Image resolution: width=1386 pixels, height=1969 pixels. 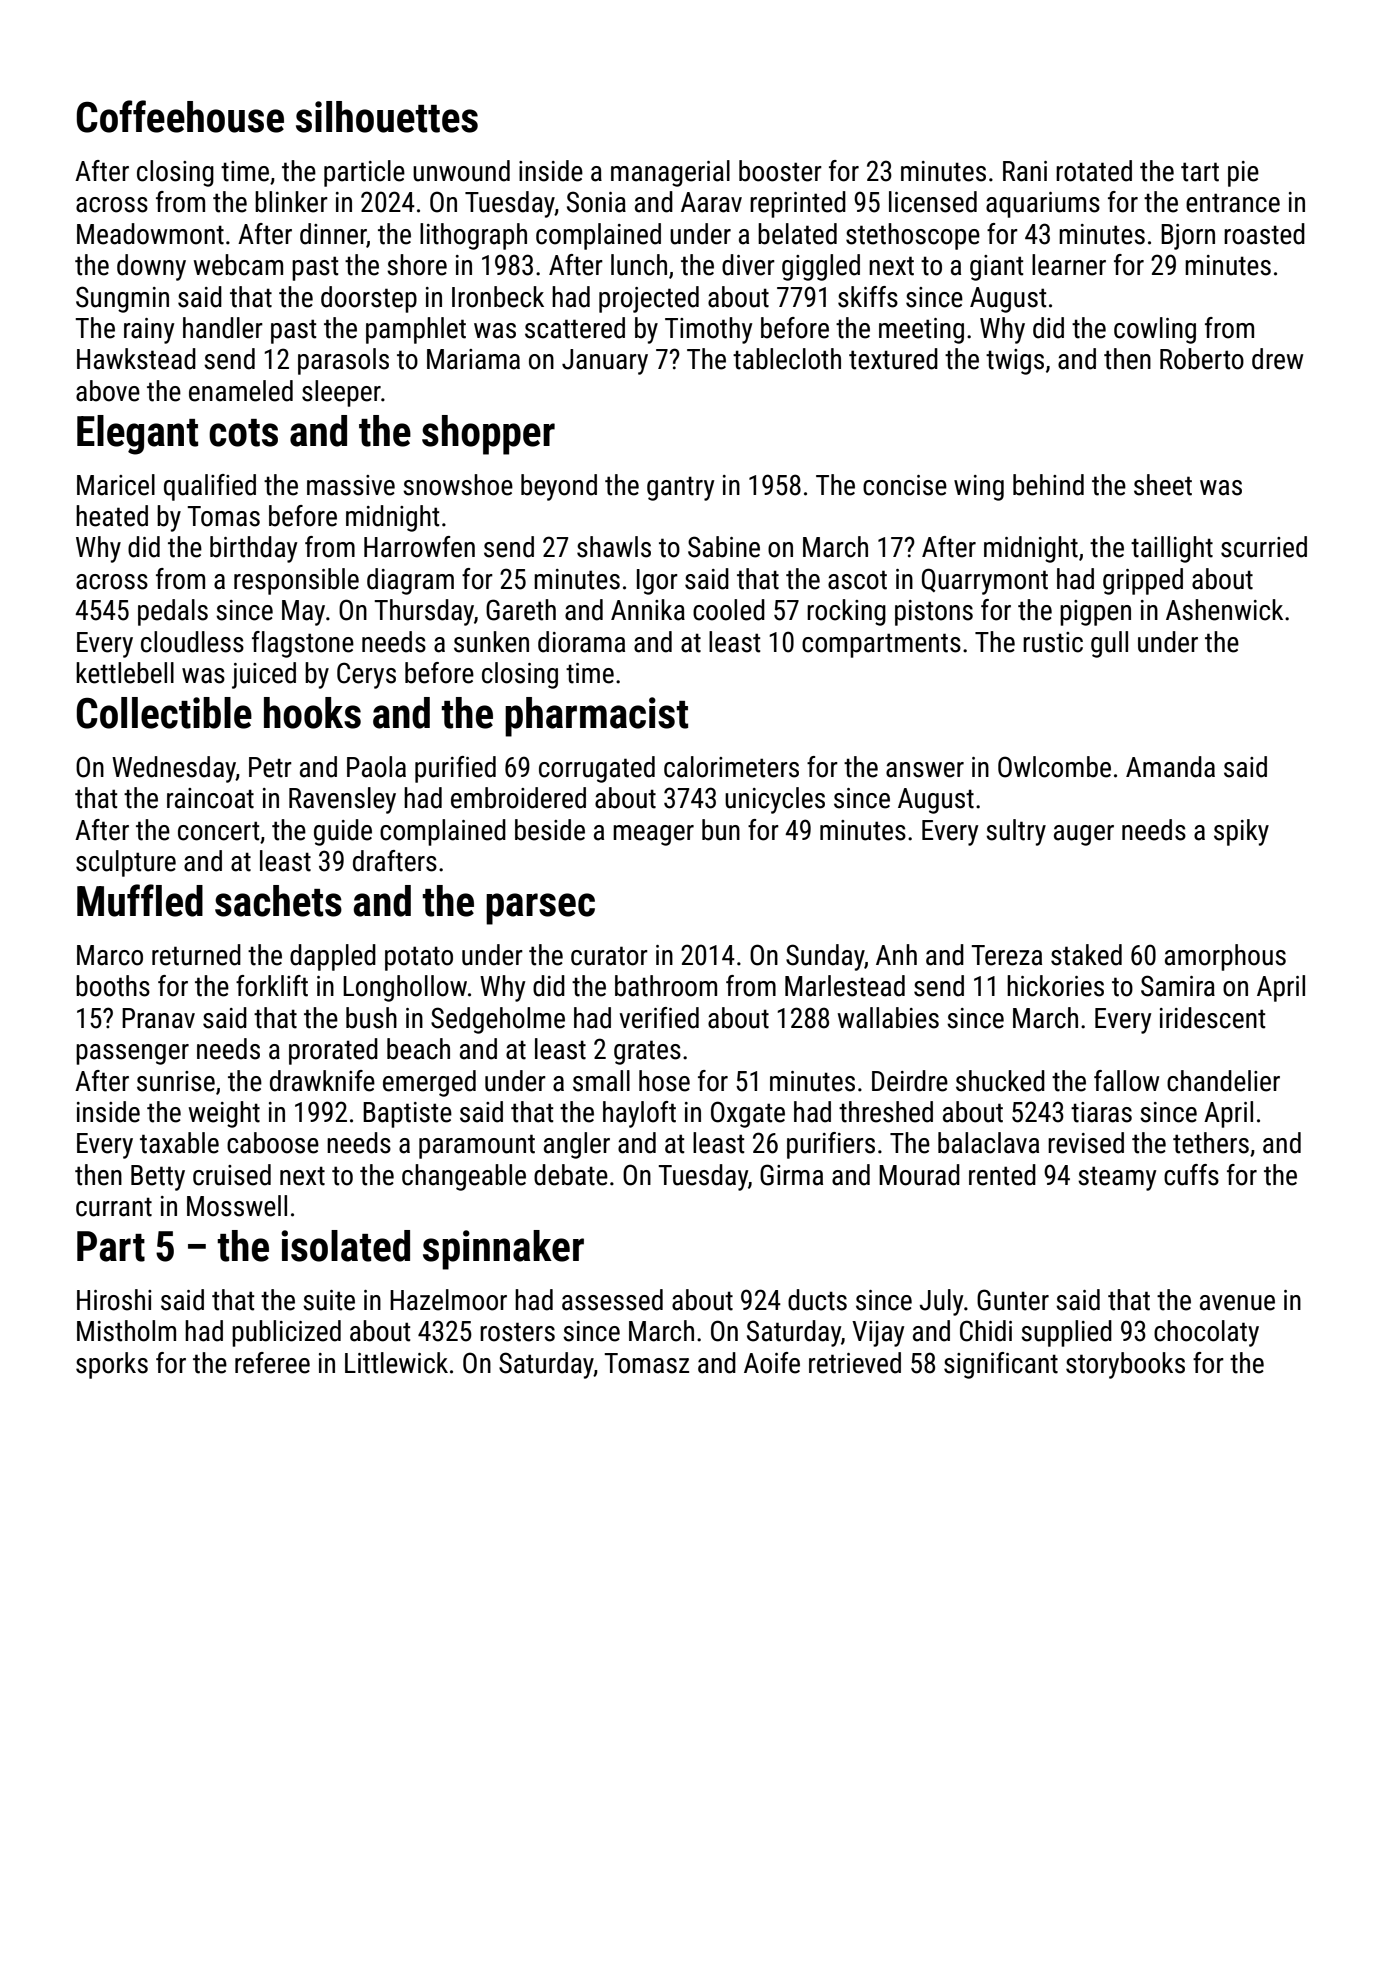 What do you see at coordinates (387, 117) in the image?
I see `silhouettes` at bounding box center [387, 117].
